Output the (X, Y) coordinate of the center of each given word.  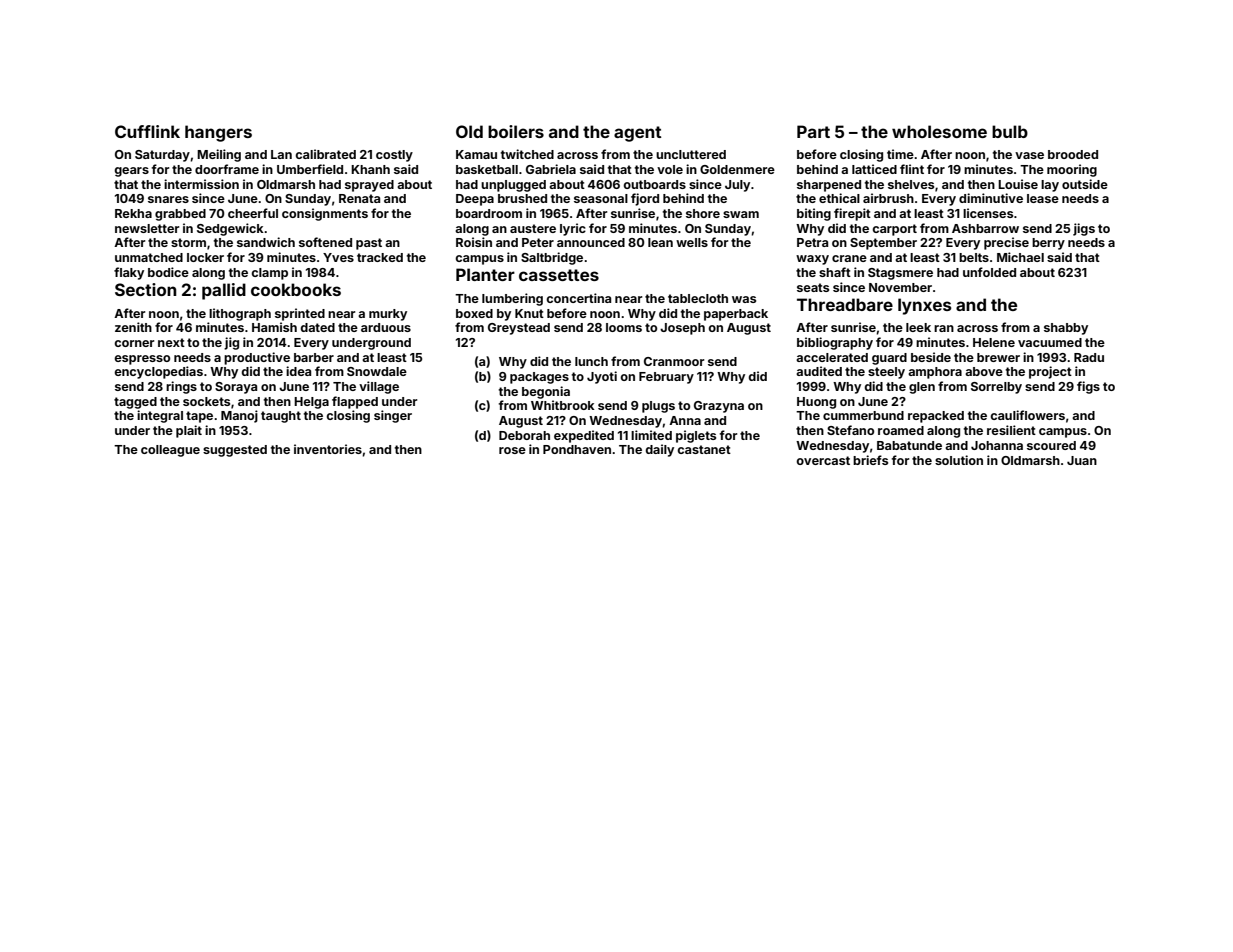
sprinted (300, 314)
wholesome (939, 131)
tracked (380, 257)
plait (189, 431)
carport (894, 230)
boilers (516, 131)
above (984, 371)
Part (813, 131)
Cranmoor (674, 361)
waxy (812, 260)
